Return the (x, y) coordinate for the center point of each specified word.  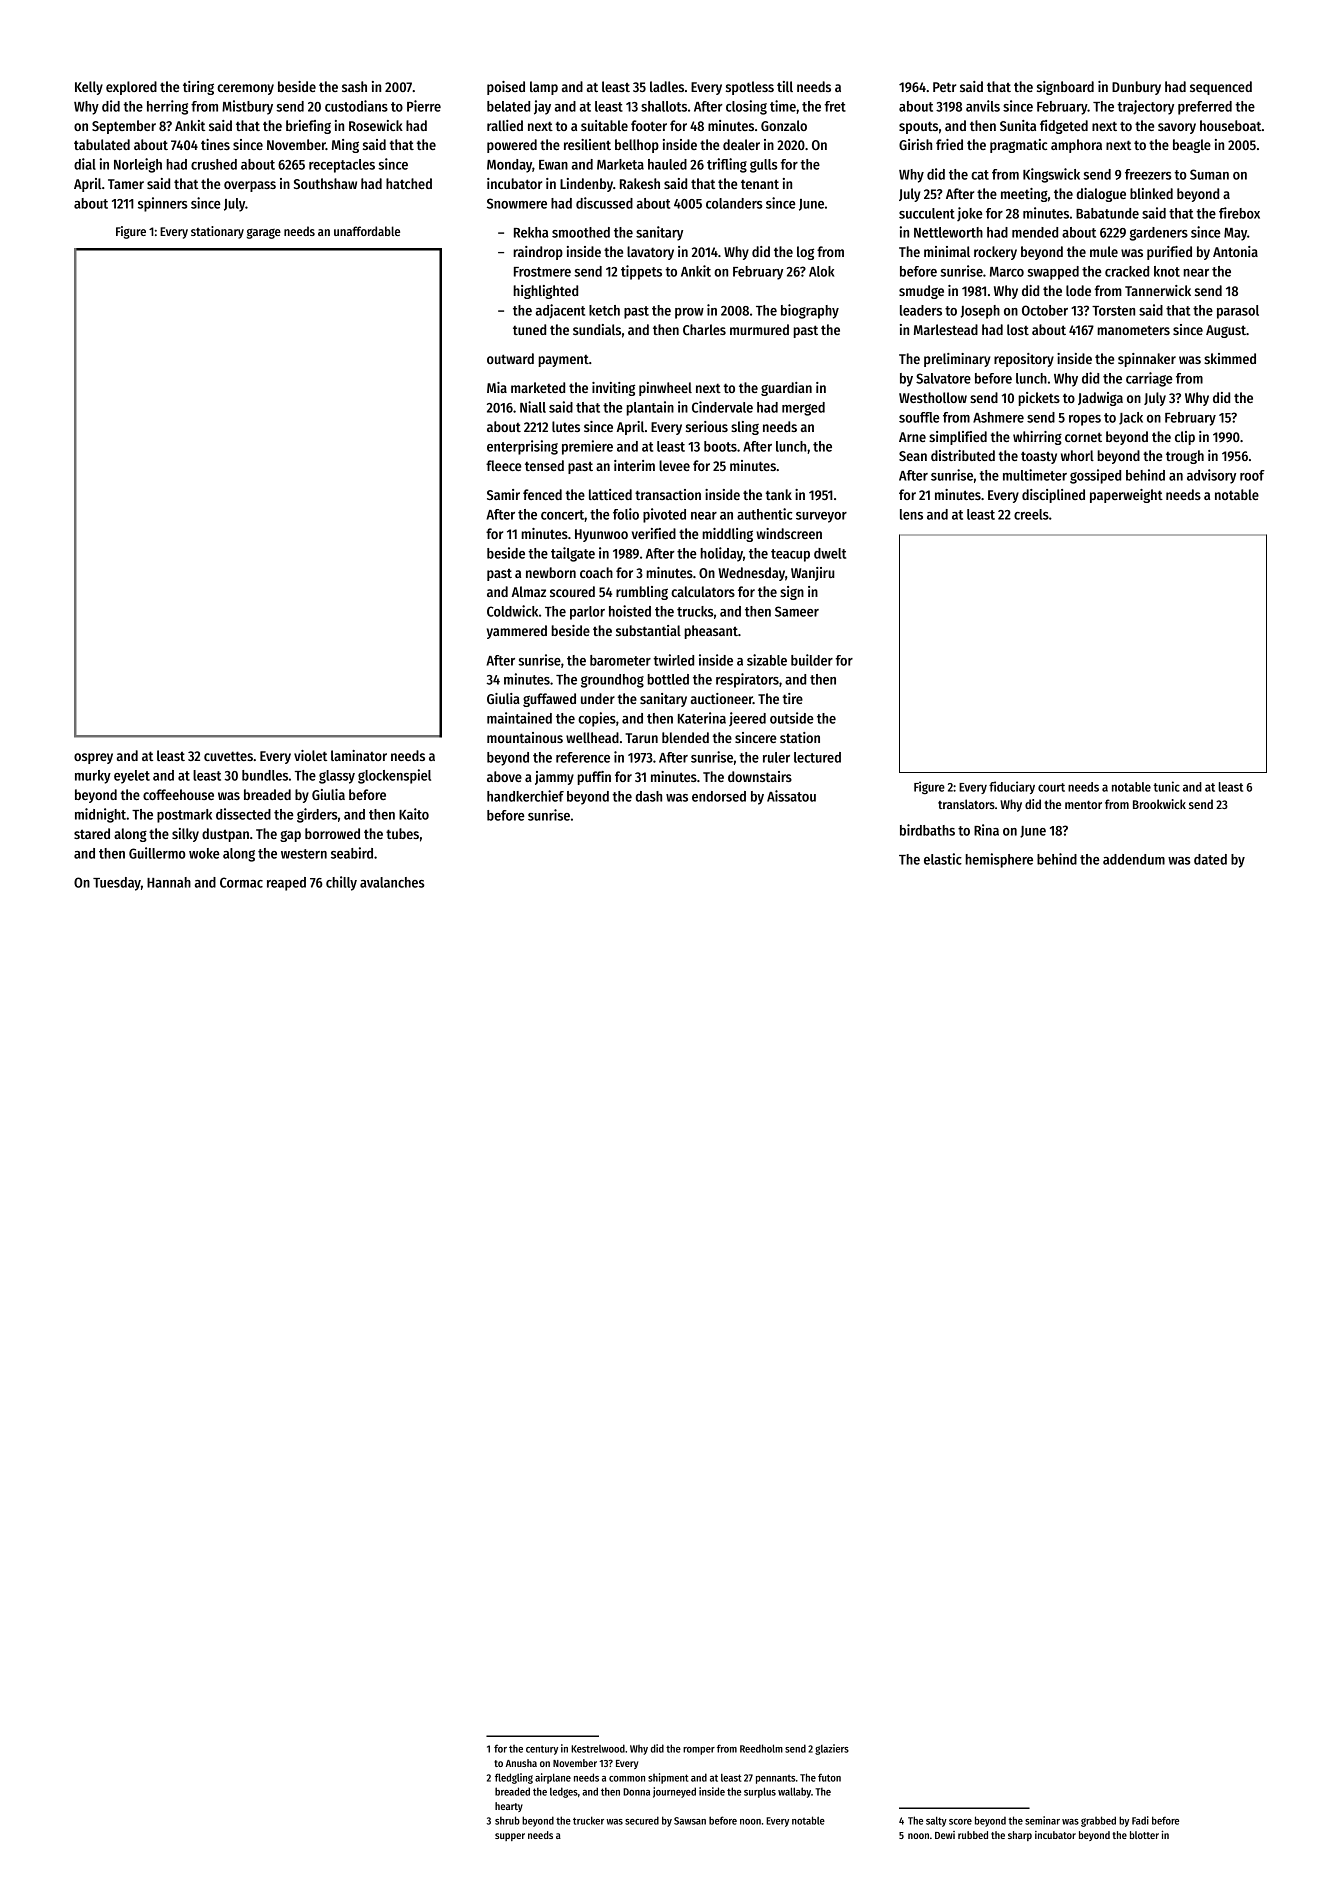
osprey (93, 758)
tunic (1166, 786)
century (542, 1750)
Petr (944, 87)
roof (1252, 475)
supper (510, 1837)
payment (563, 361)
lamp (544, 88)
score (960, 1822)
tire (793, 698)
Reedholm (761, 1748)
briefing (308, 127)
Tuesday (117, 884)
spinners (163, 204)
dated (1210, 859)
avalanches (392, 882)
